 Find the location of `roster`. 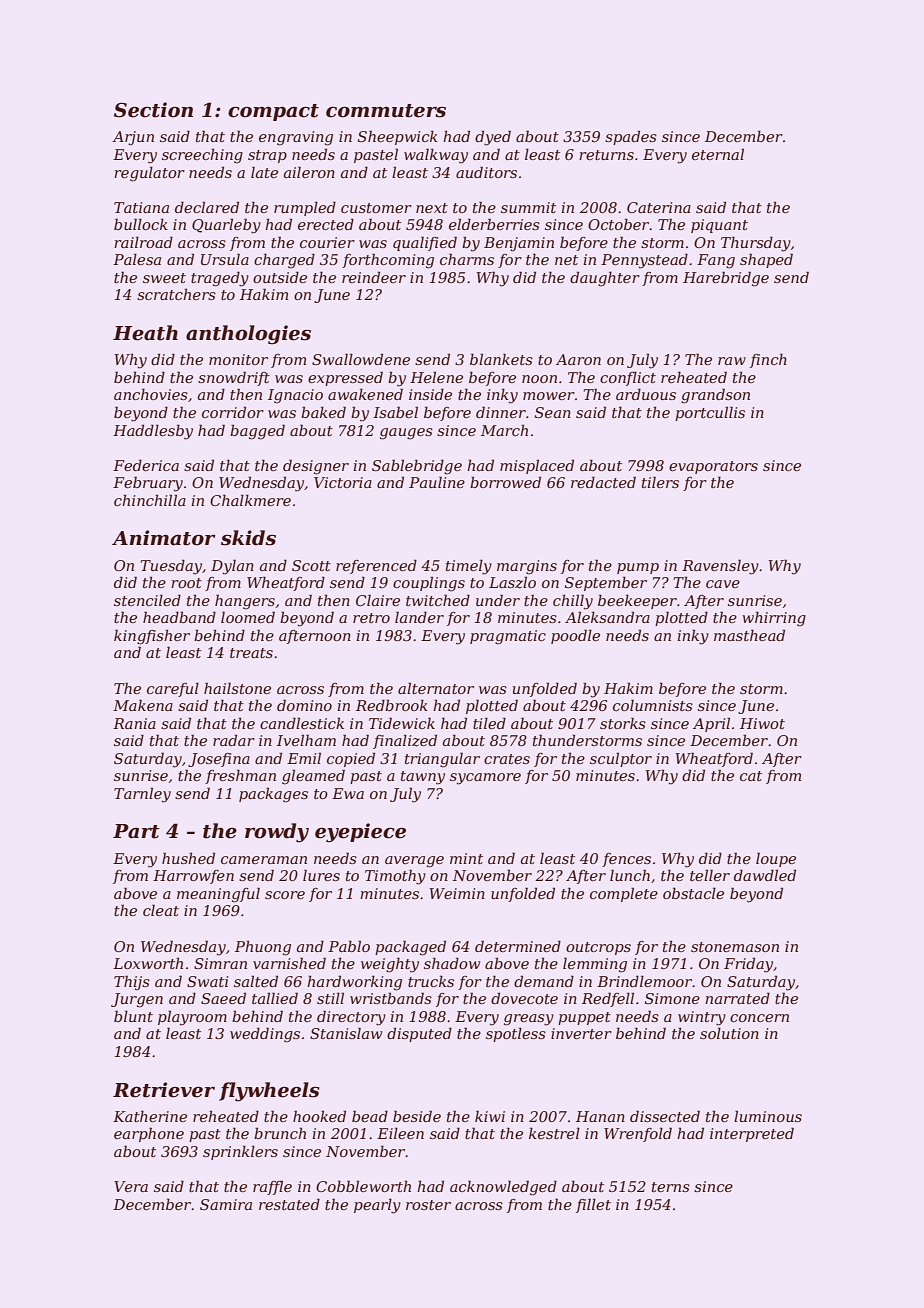

roster is located at coordinates (428, 1205).
